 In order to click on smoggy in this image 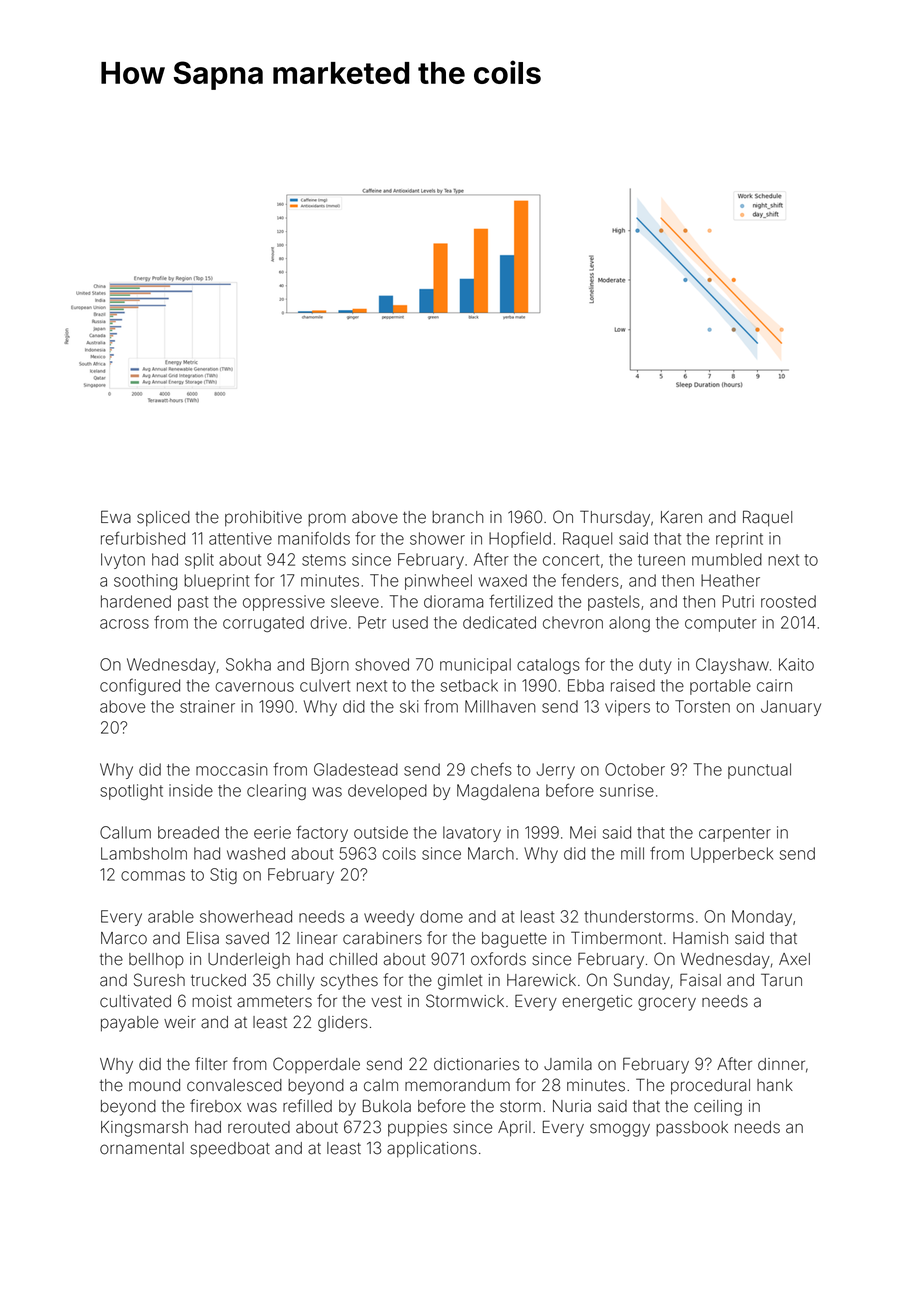, I will do `click(620, 1130)`.
